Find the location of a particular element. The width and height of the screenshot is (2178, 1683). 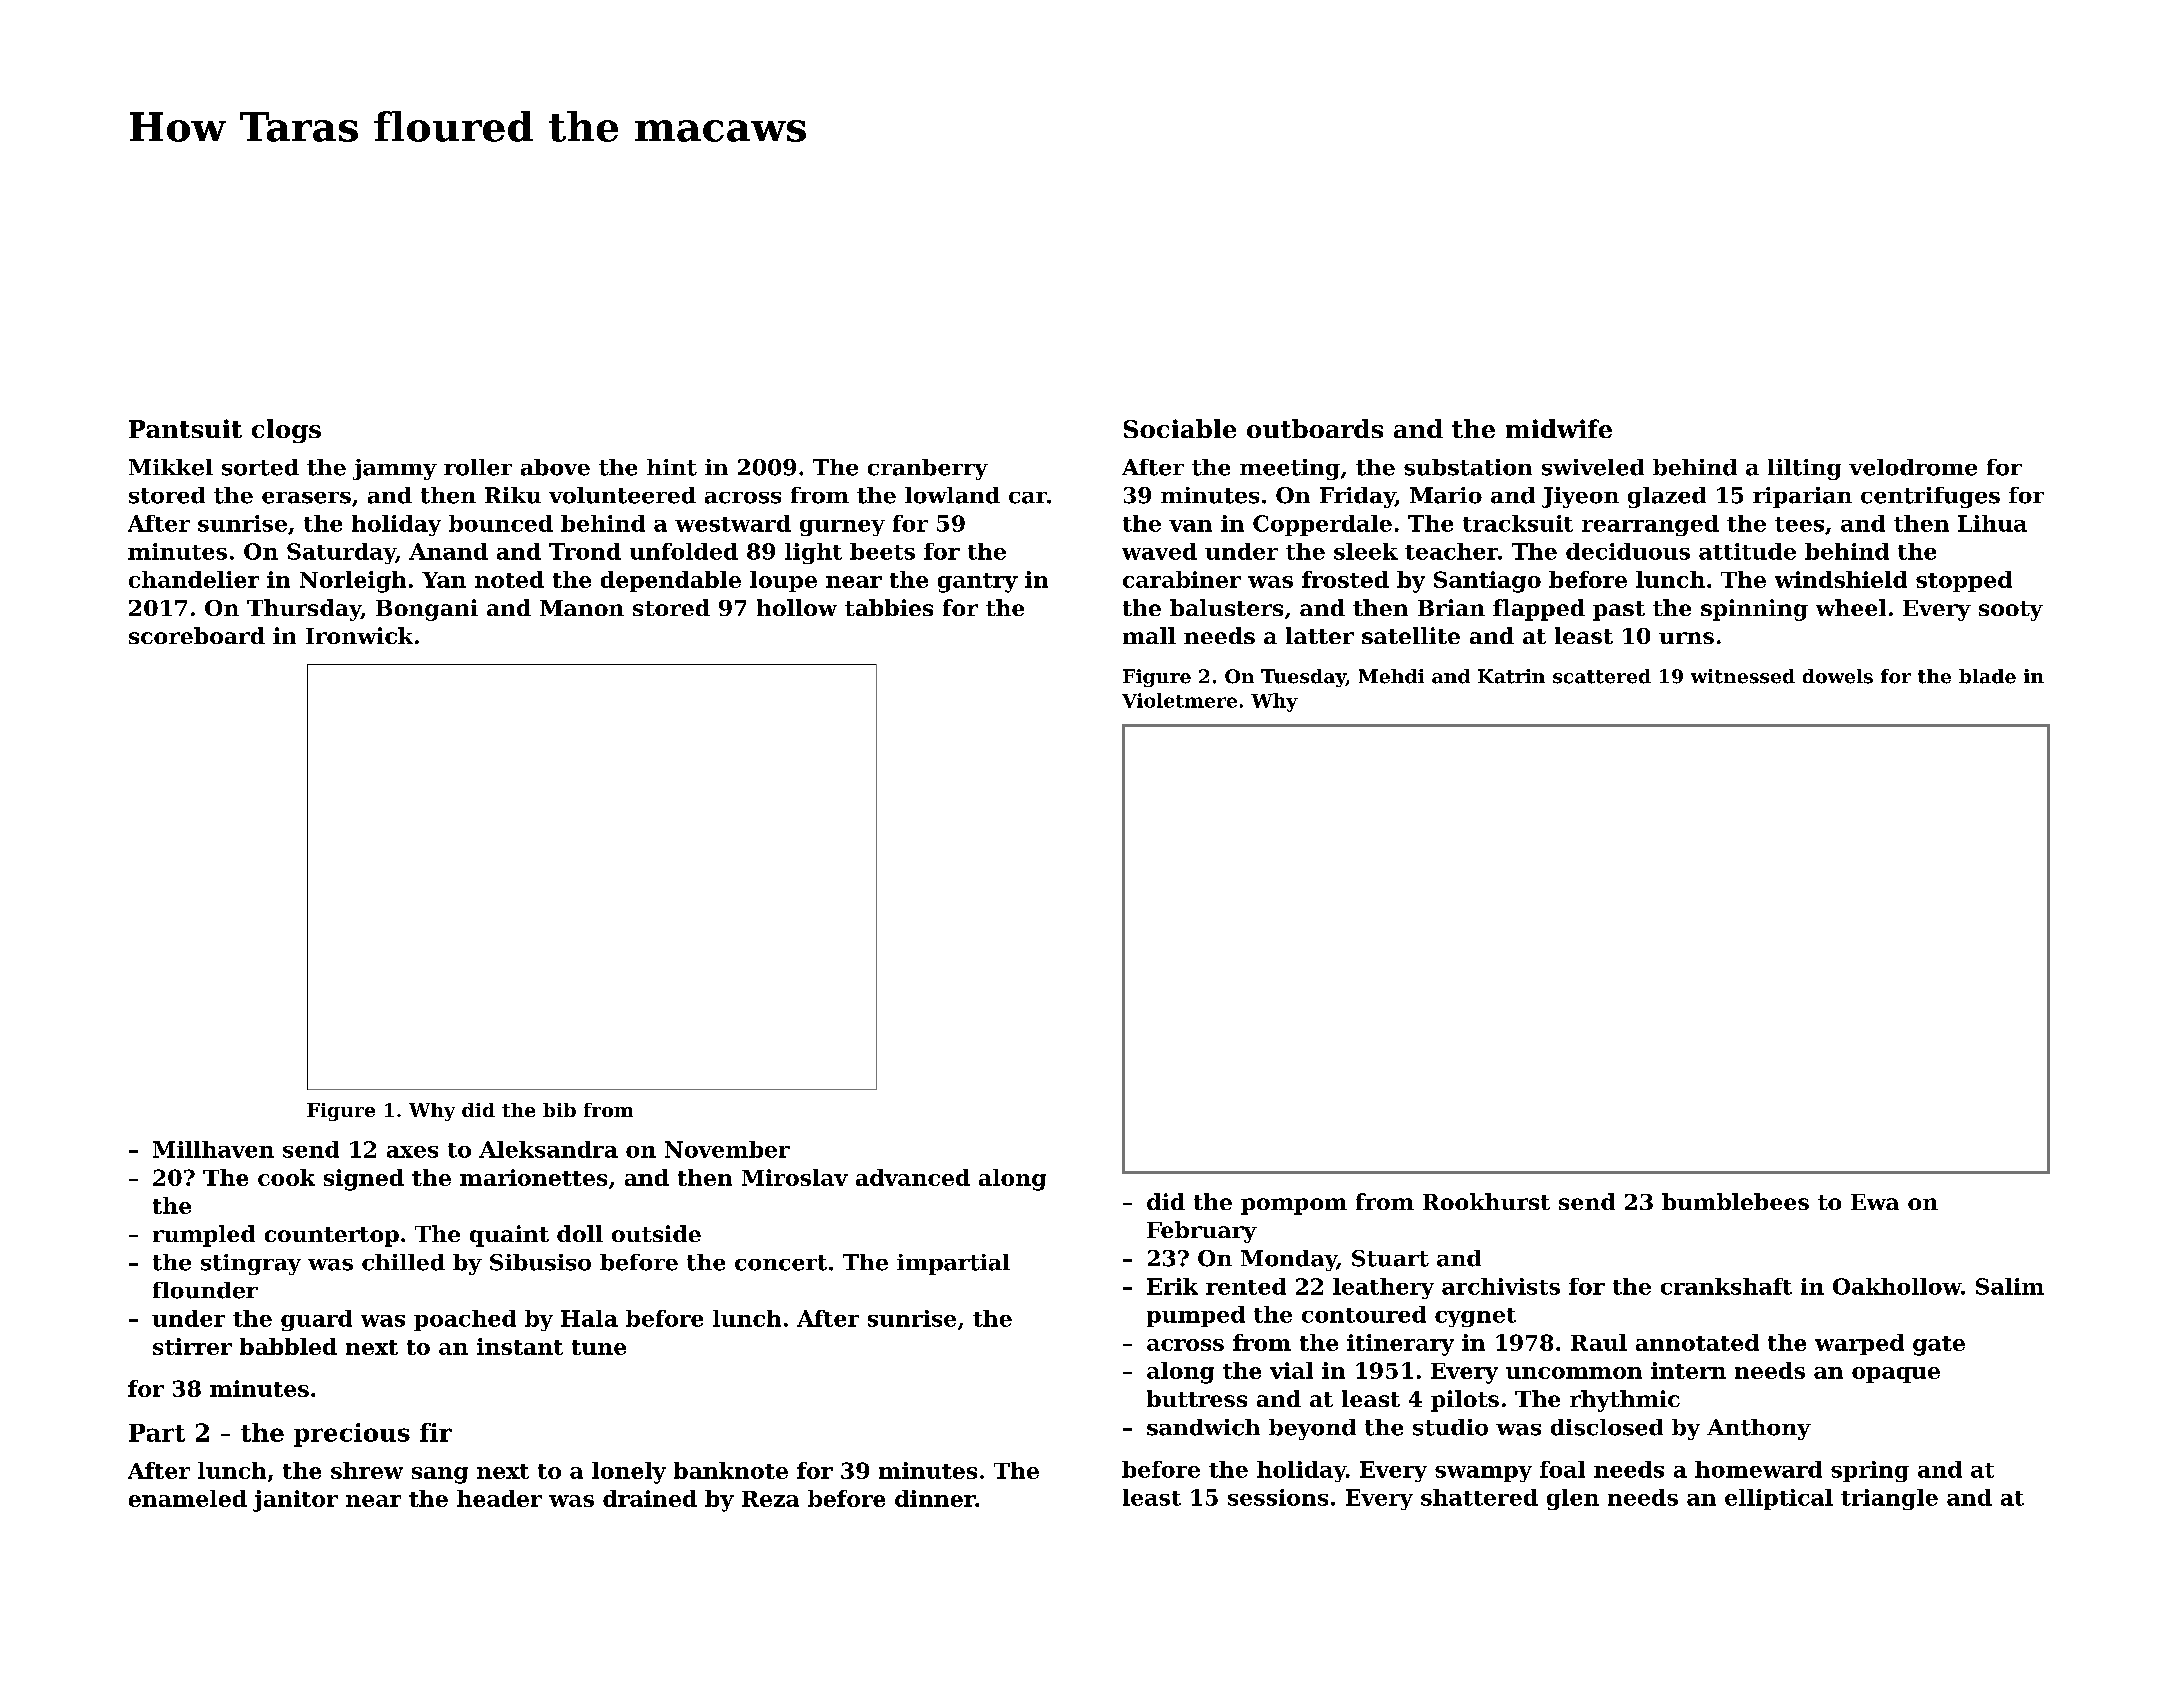

Millhaven is located at coordinates (213, 1149).
